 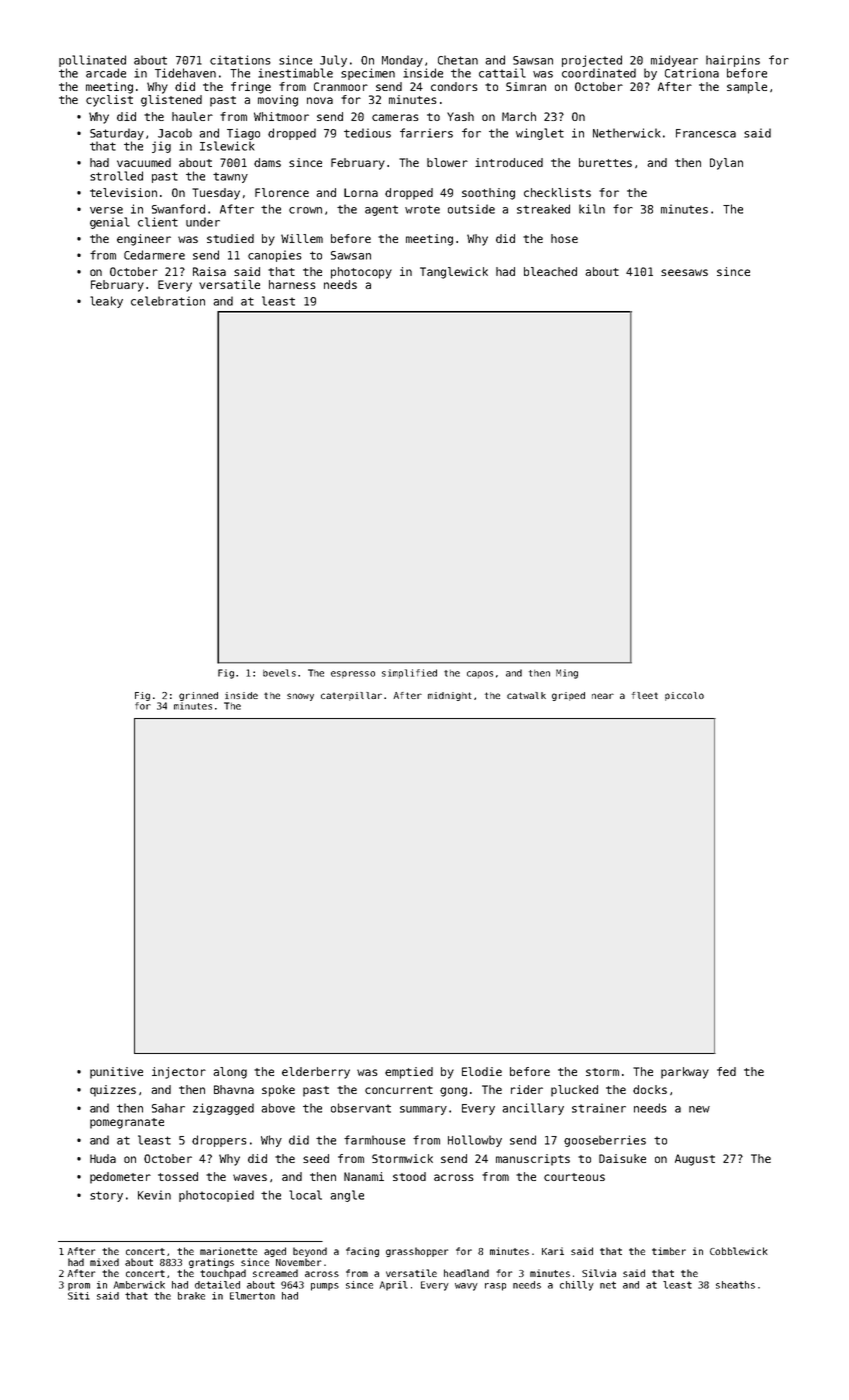 I want to click on snowy, so click(x=300, y=697).
